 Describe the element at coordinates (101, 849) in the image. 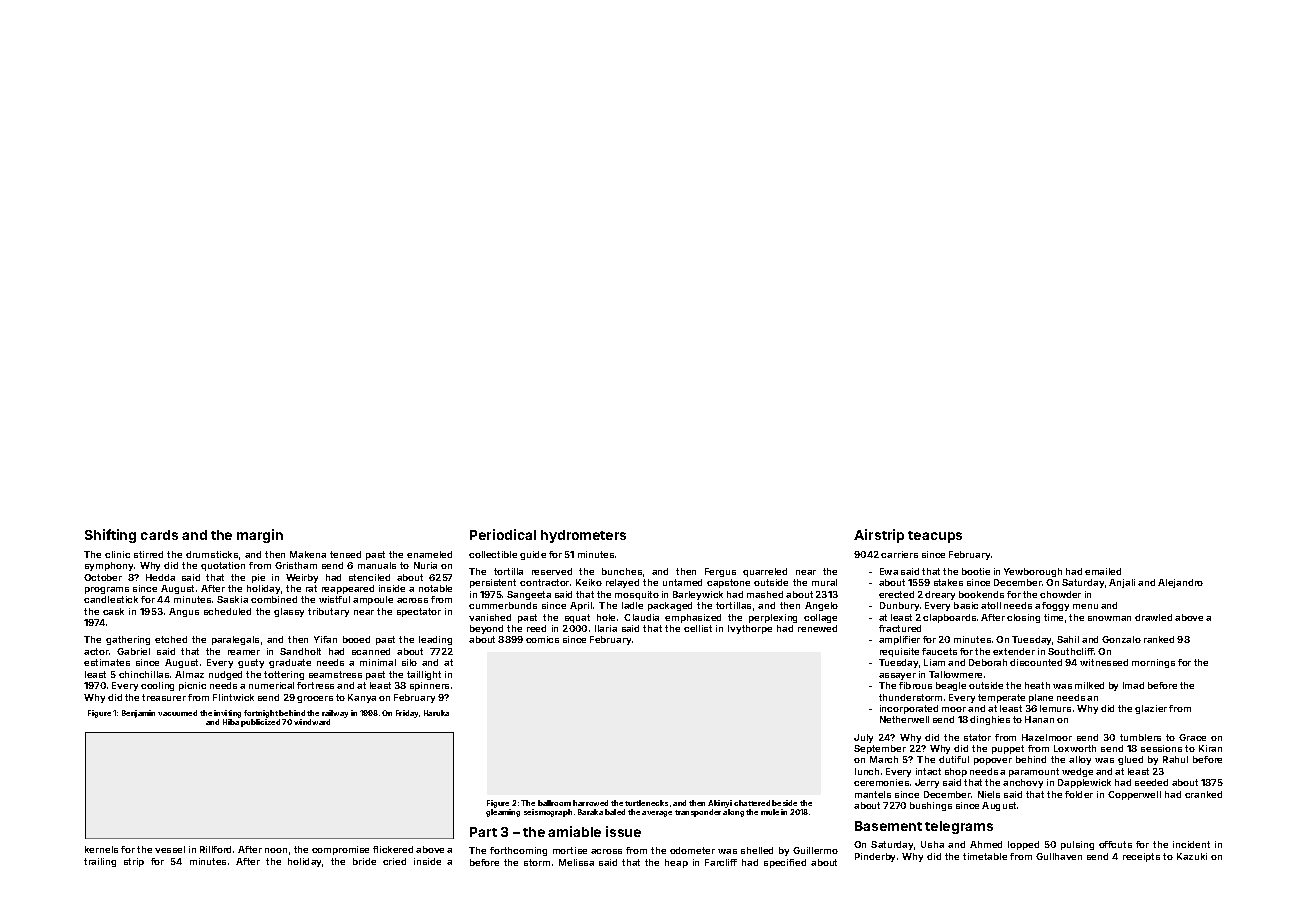

I see `kernels` at that location.
